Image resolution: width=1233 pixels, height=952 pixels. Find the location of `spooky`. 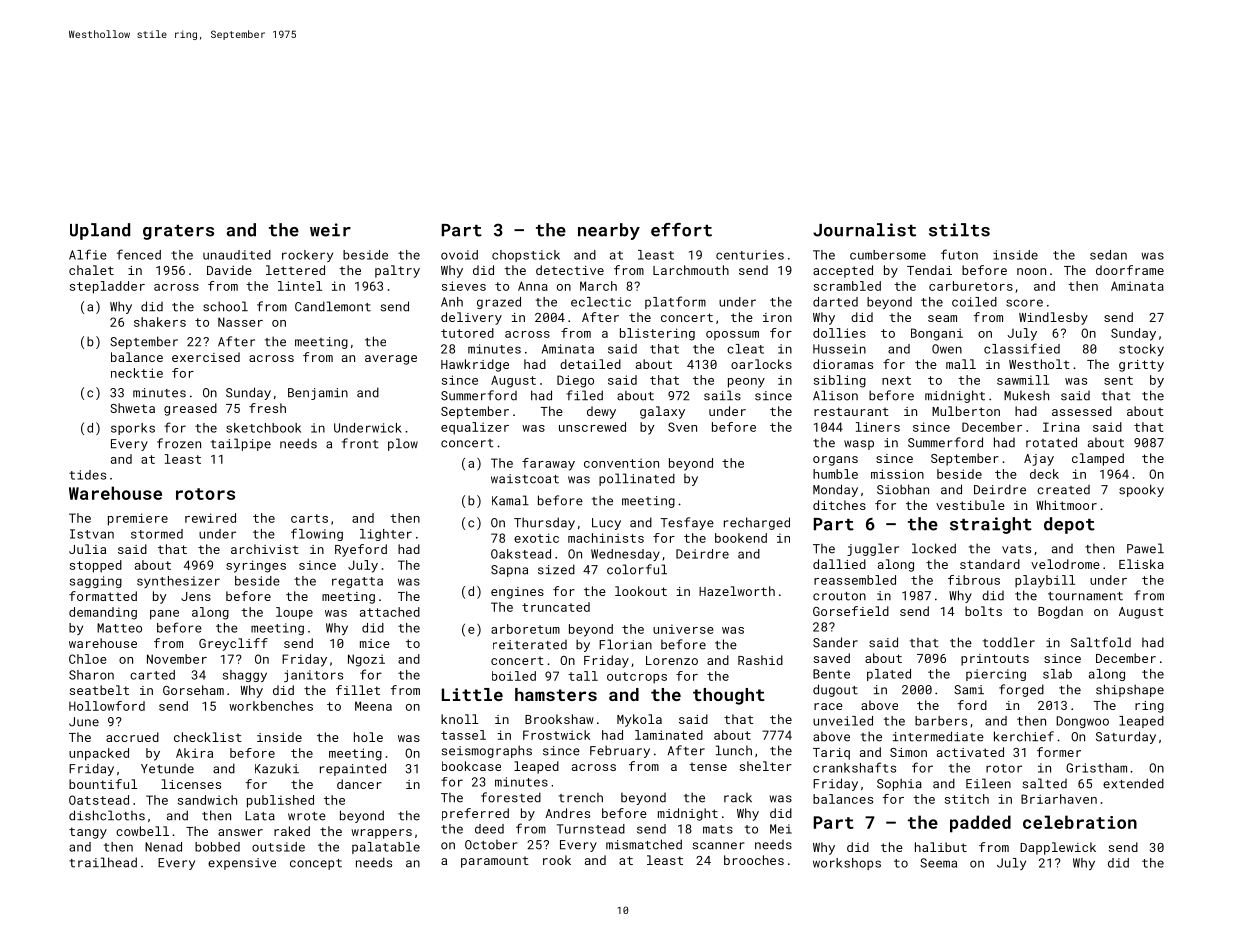

spooky is located at coordinates (1141, 490).
